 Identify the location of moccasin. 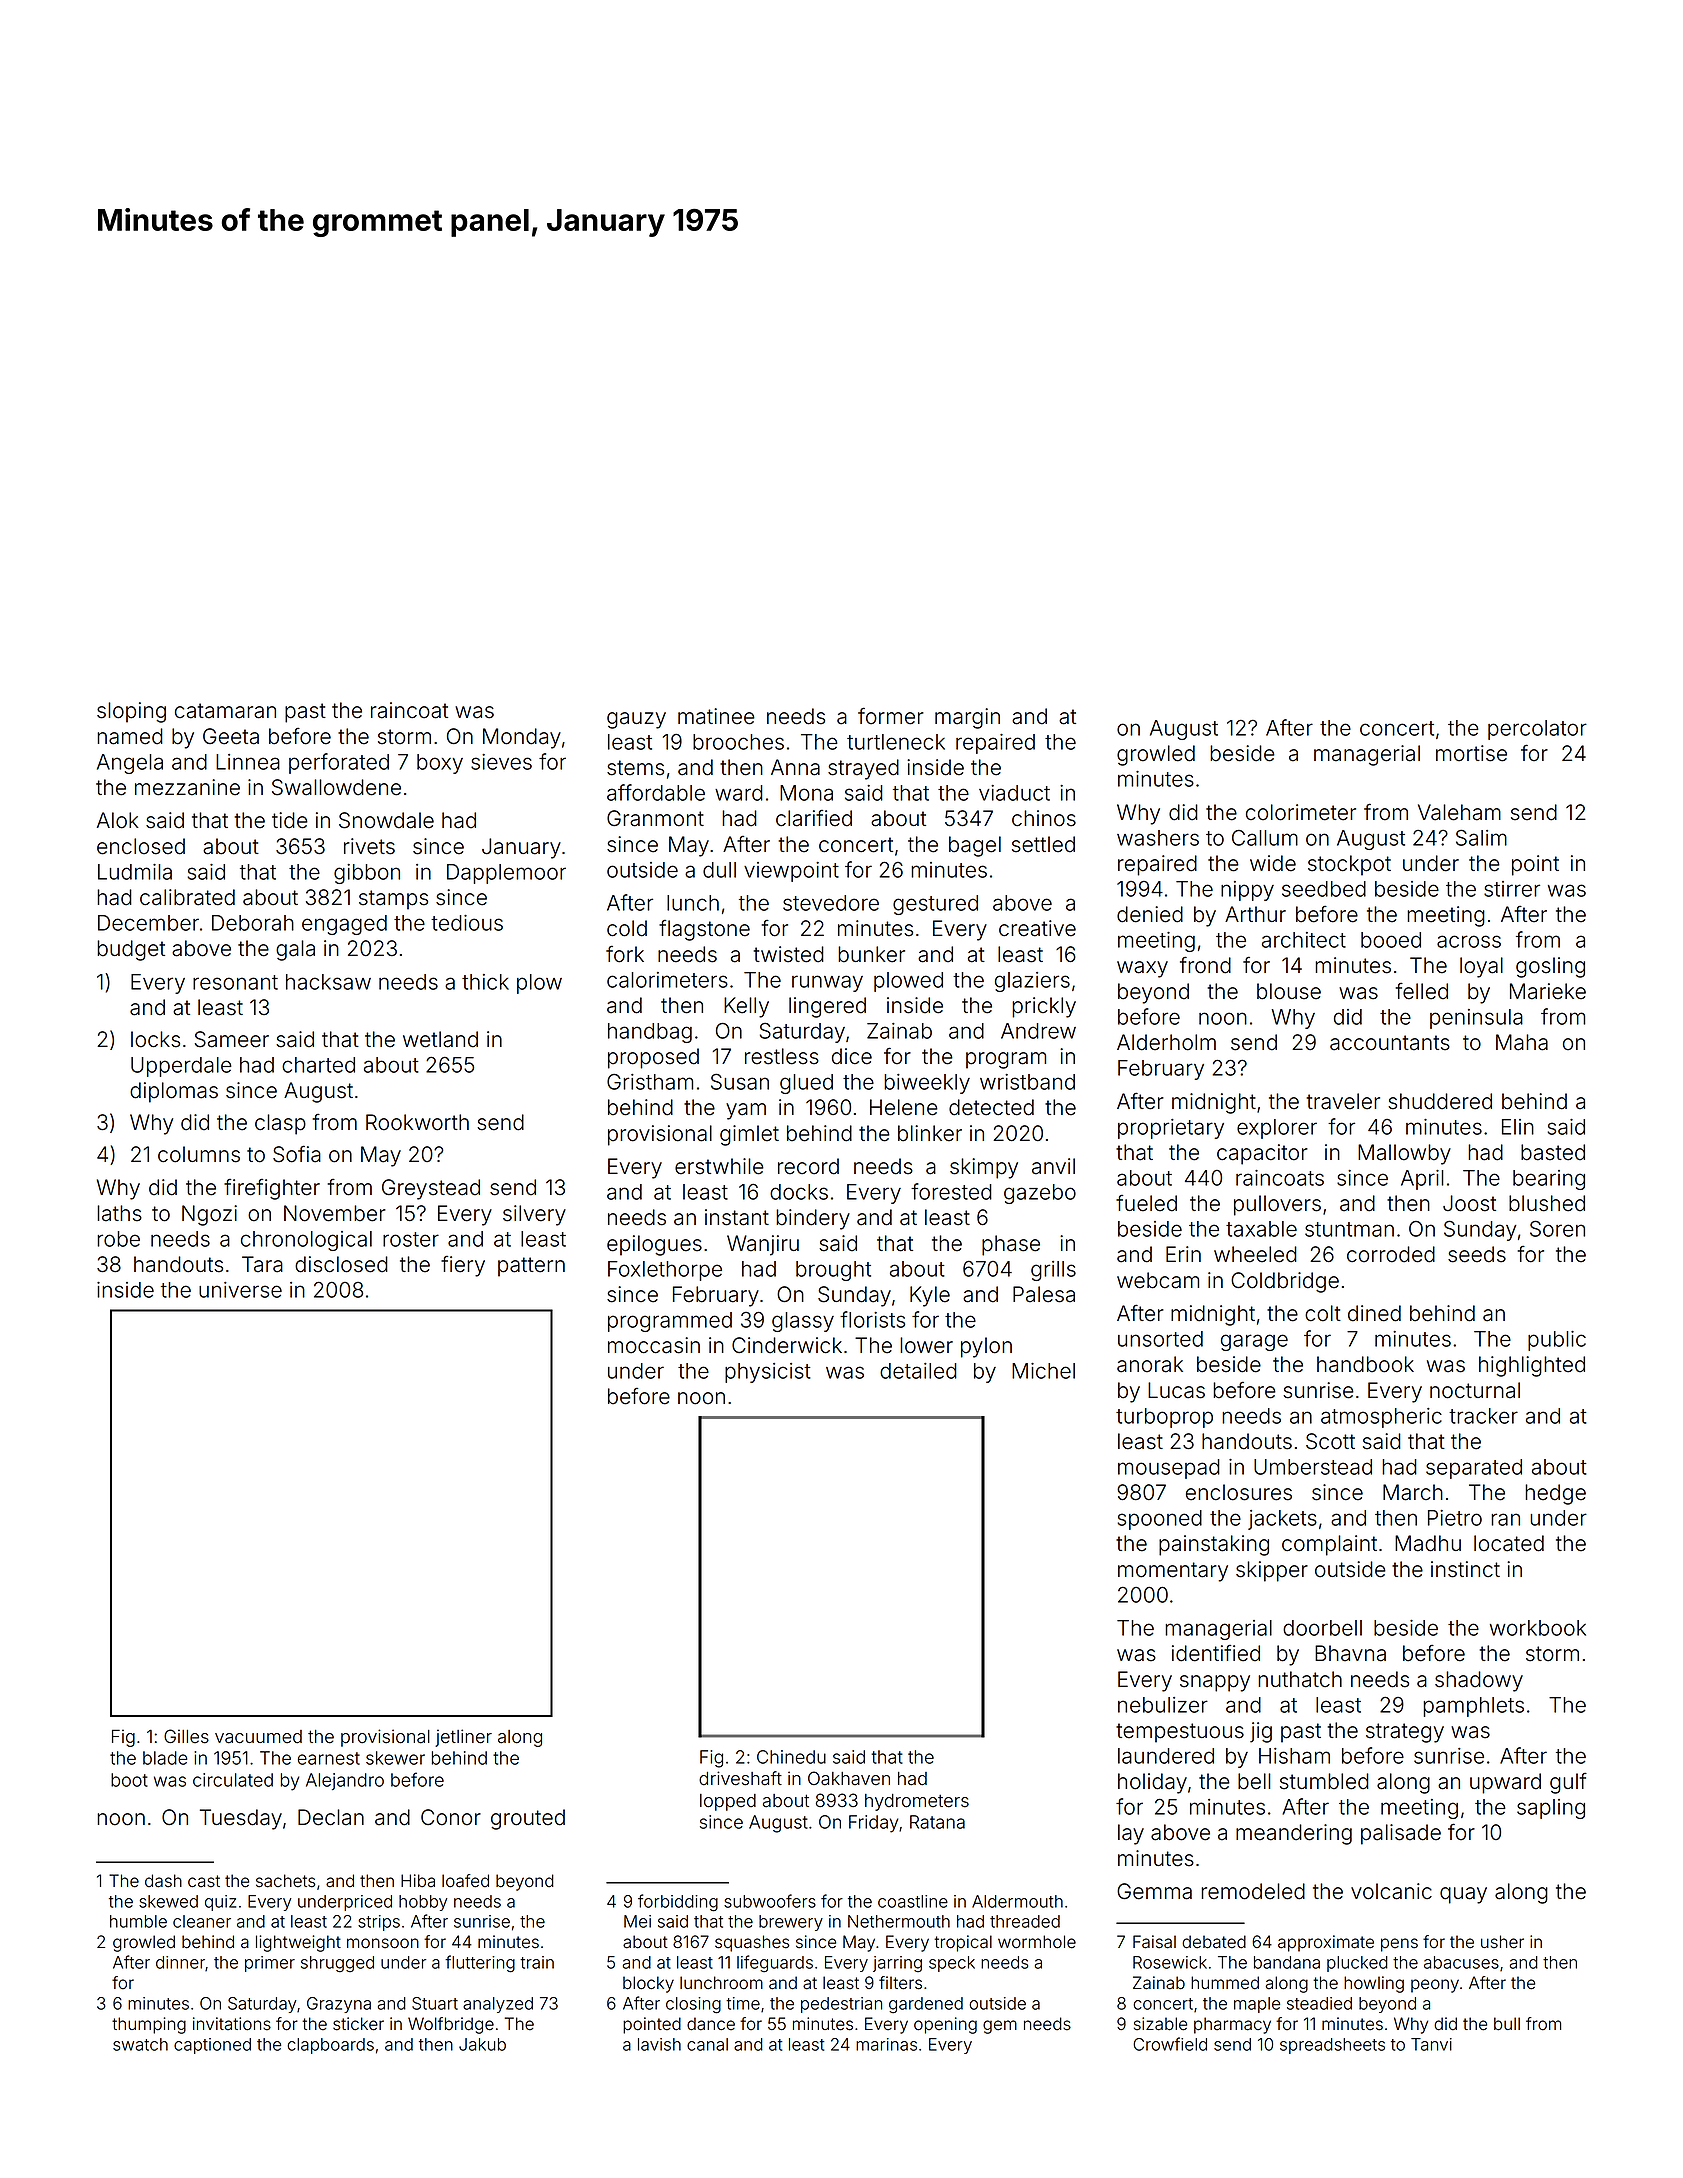
(654, 1345).
